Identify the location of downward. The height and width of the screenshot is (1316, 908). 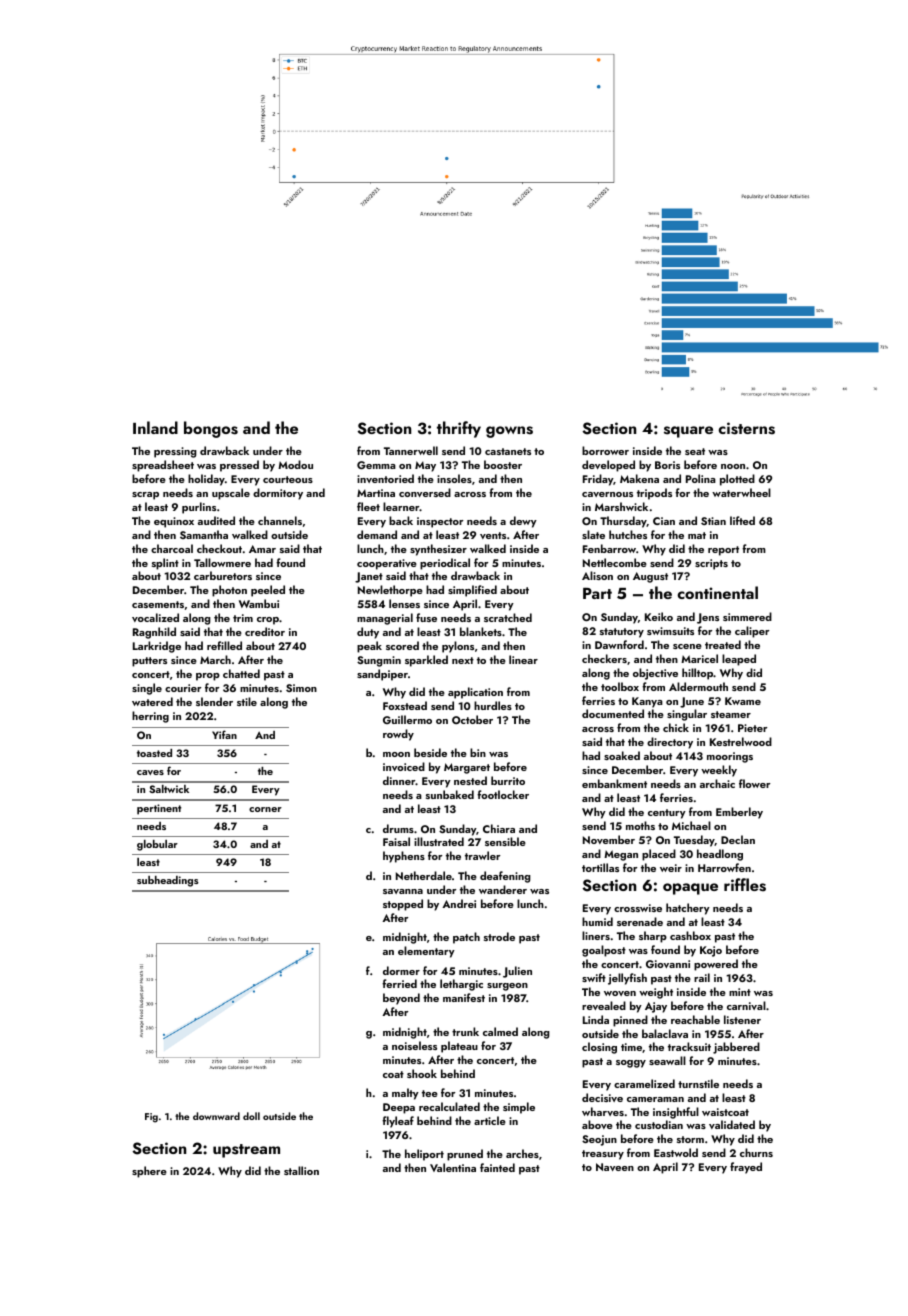
(216, 1116).
